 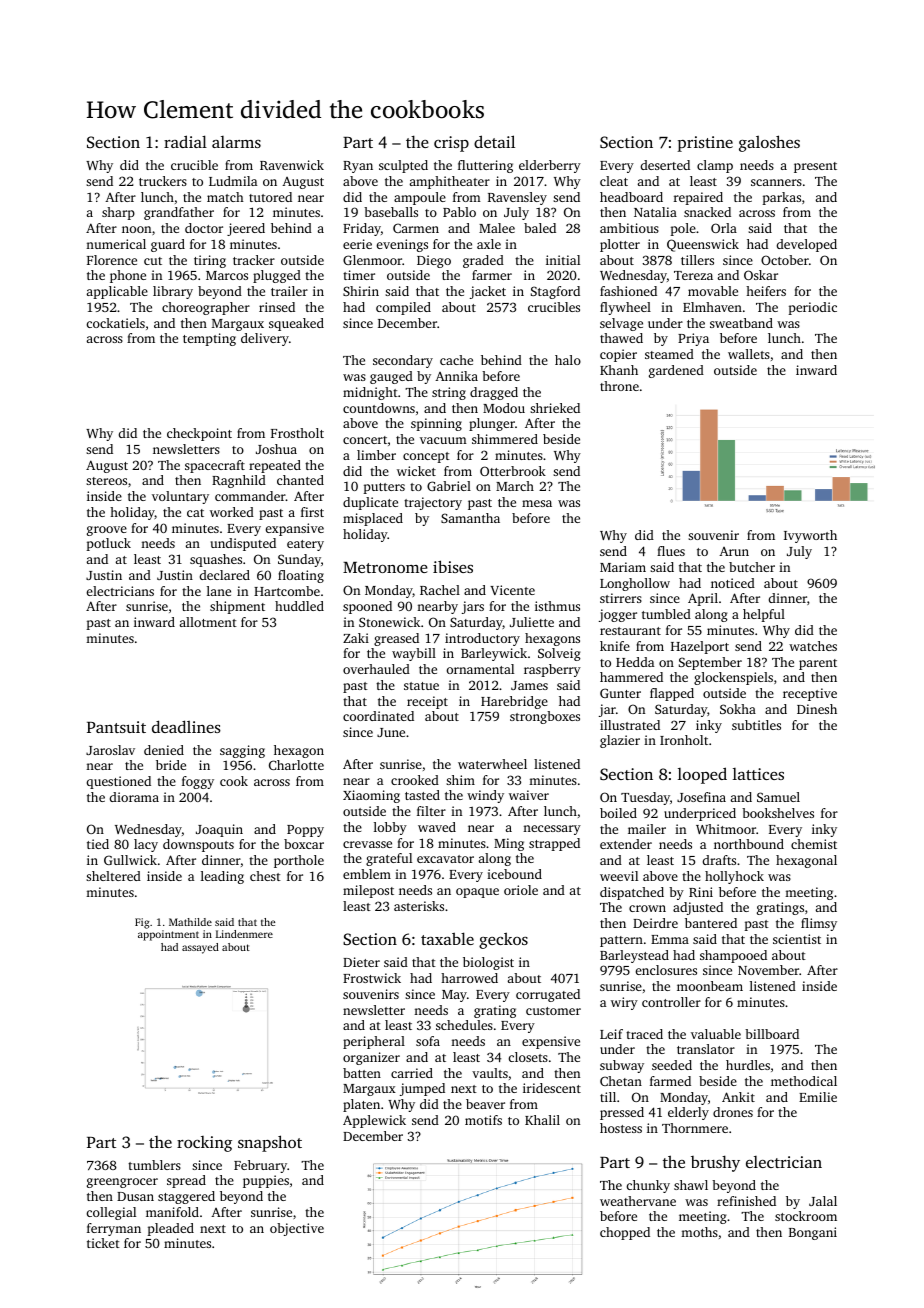 I want to click on elderberry, so click(x=550, y=166).
